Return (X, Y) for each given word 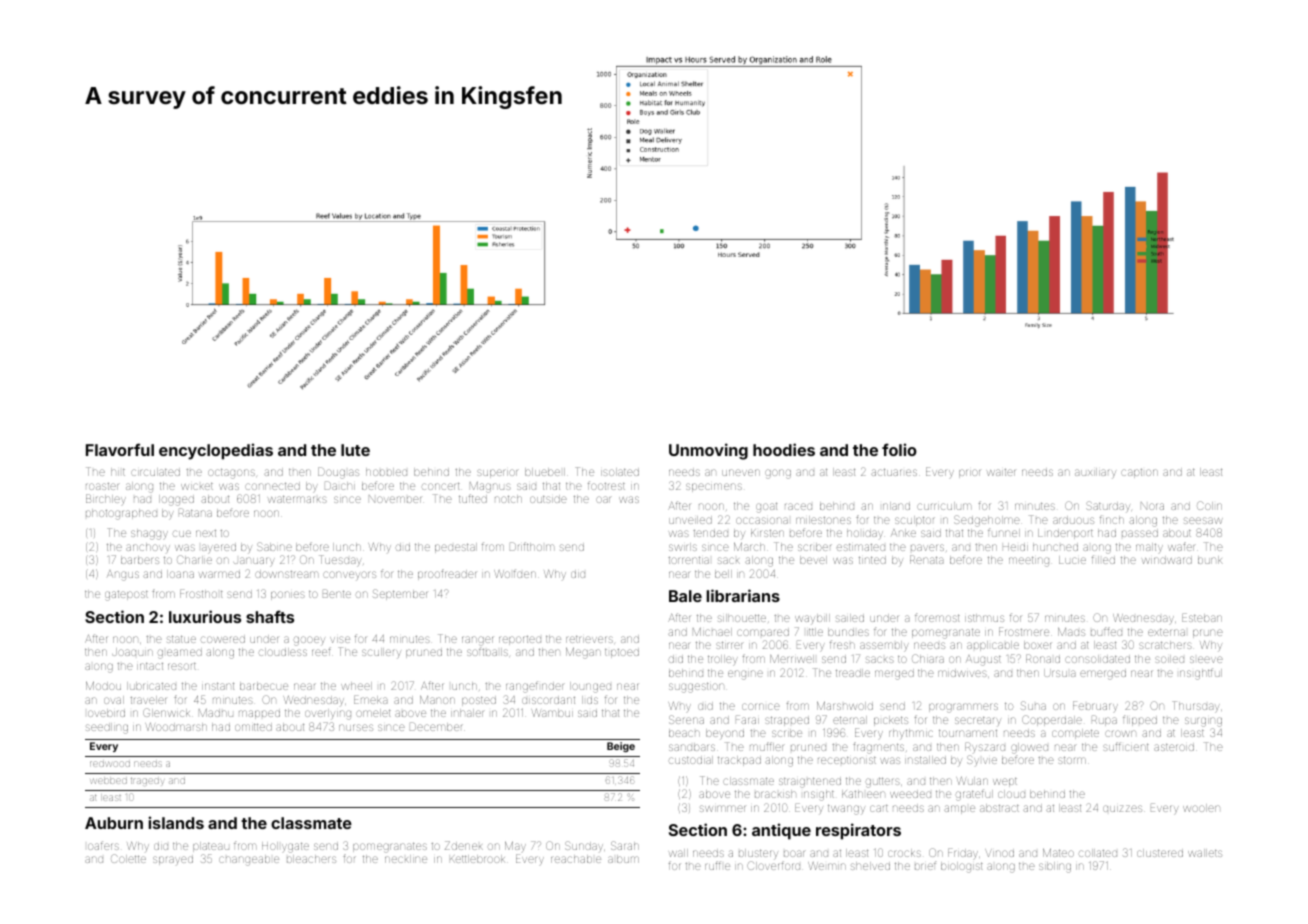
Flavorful (120, 449)
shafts (270, 616)
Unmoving (708, 451)
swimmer (722, 808)
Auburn (114, 823)
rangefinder (535, 687)
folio (899, 449)
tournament (968, 733)
